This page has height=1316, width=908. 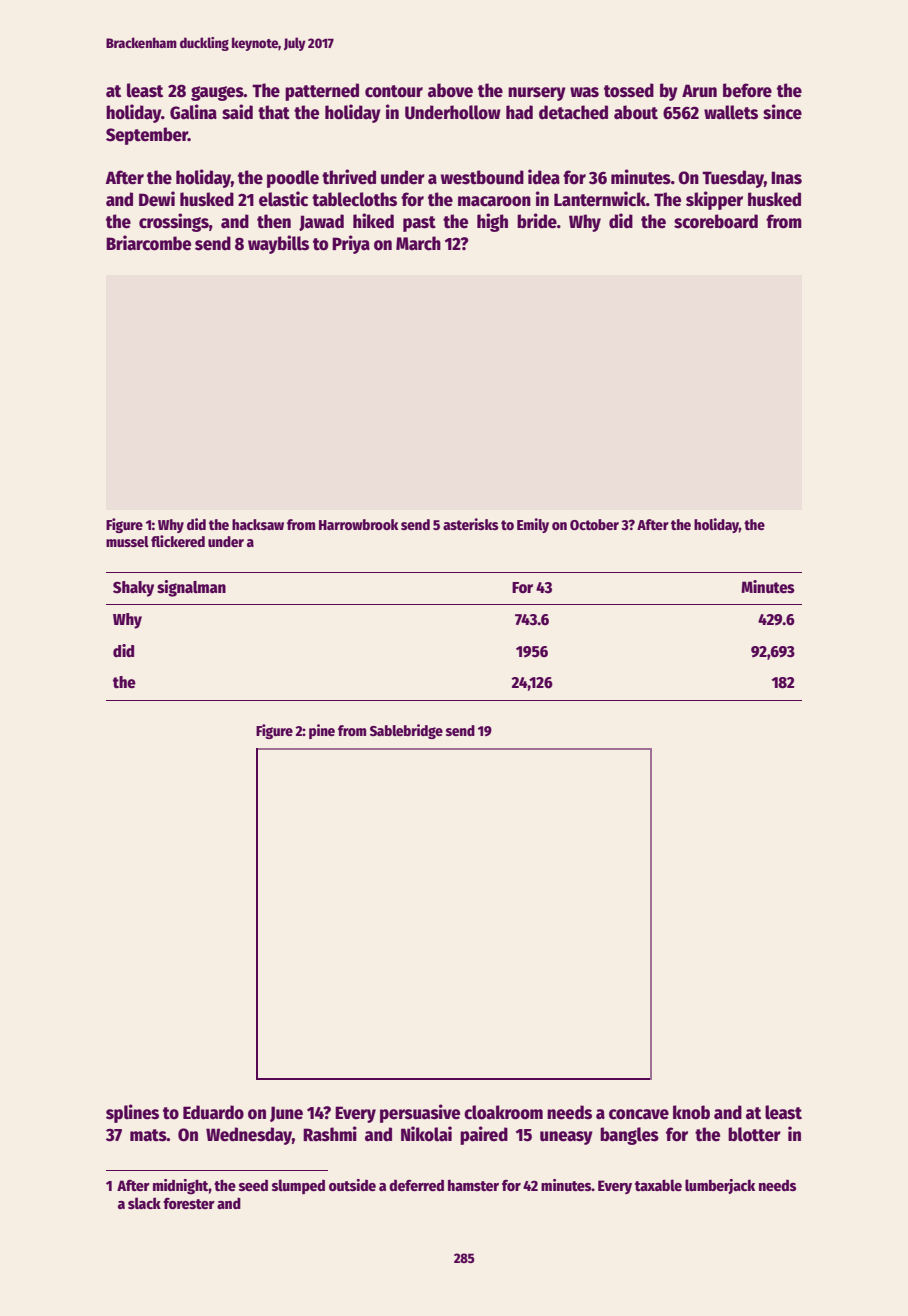 What do you see at coordinates (148, 243) in the page?
I see `Briarcombe` at bounding box center [148, 243].
